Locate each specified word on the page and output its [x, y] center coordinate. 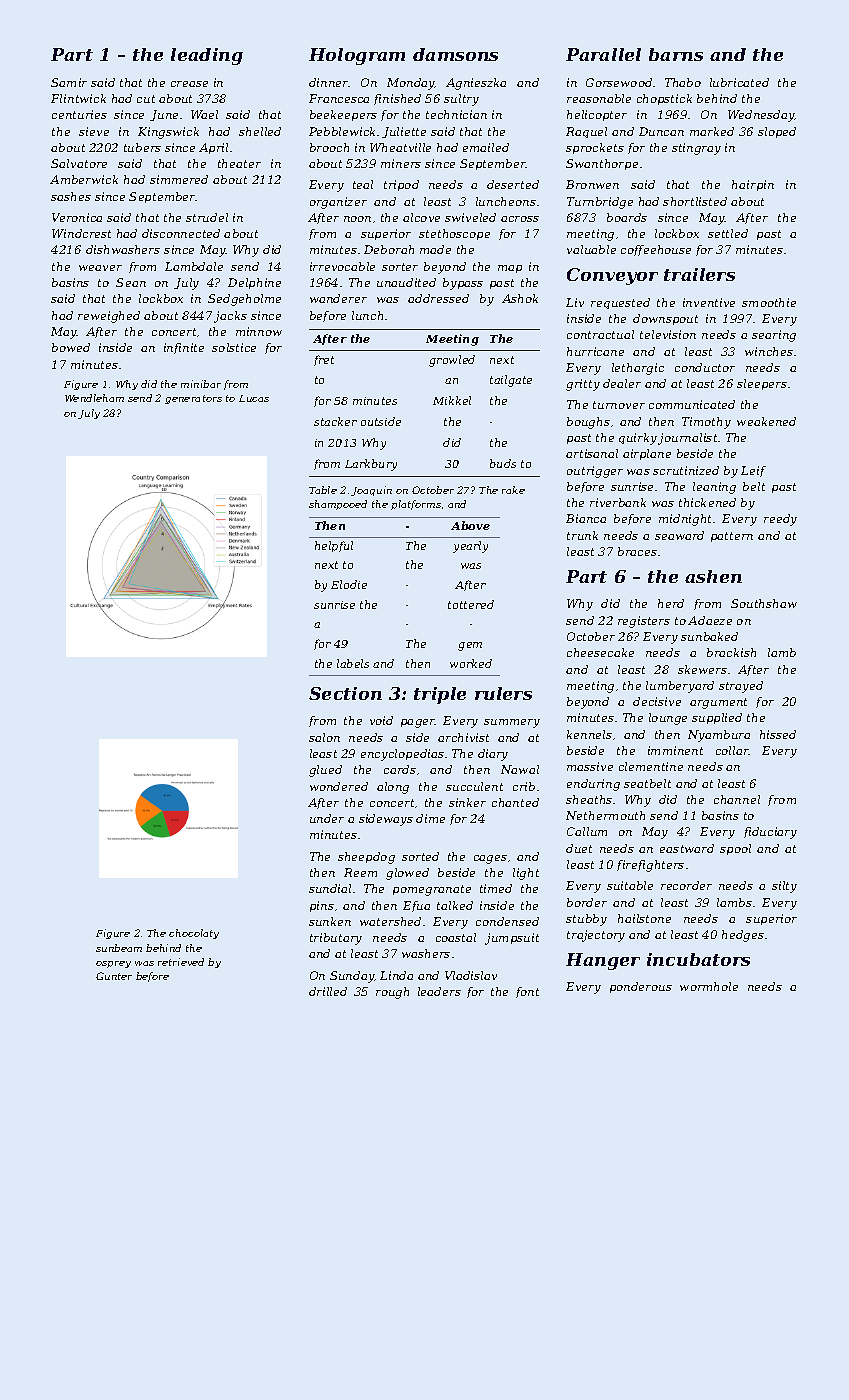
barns [676, 54]
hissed [778, 734]
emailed [486, 147]
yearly [470, 547]
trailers [699, 274]
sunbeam [119, 948]
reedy [780, 520]
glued [325, 771]
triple [440, 695]
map [510, 269]
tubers [142, 147]
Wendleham [94, 398]
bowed [71, 347]
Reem [360, 872]
